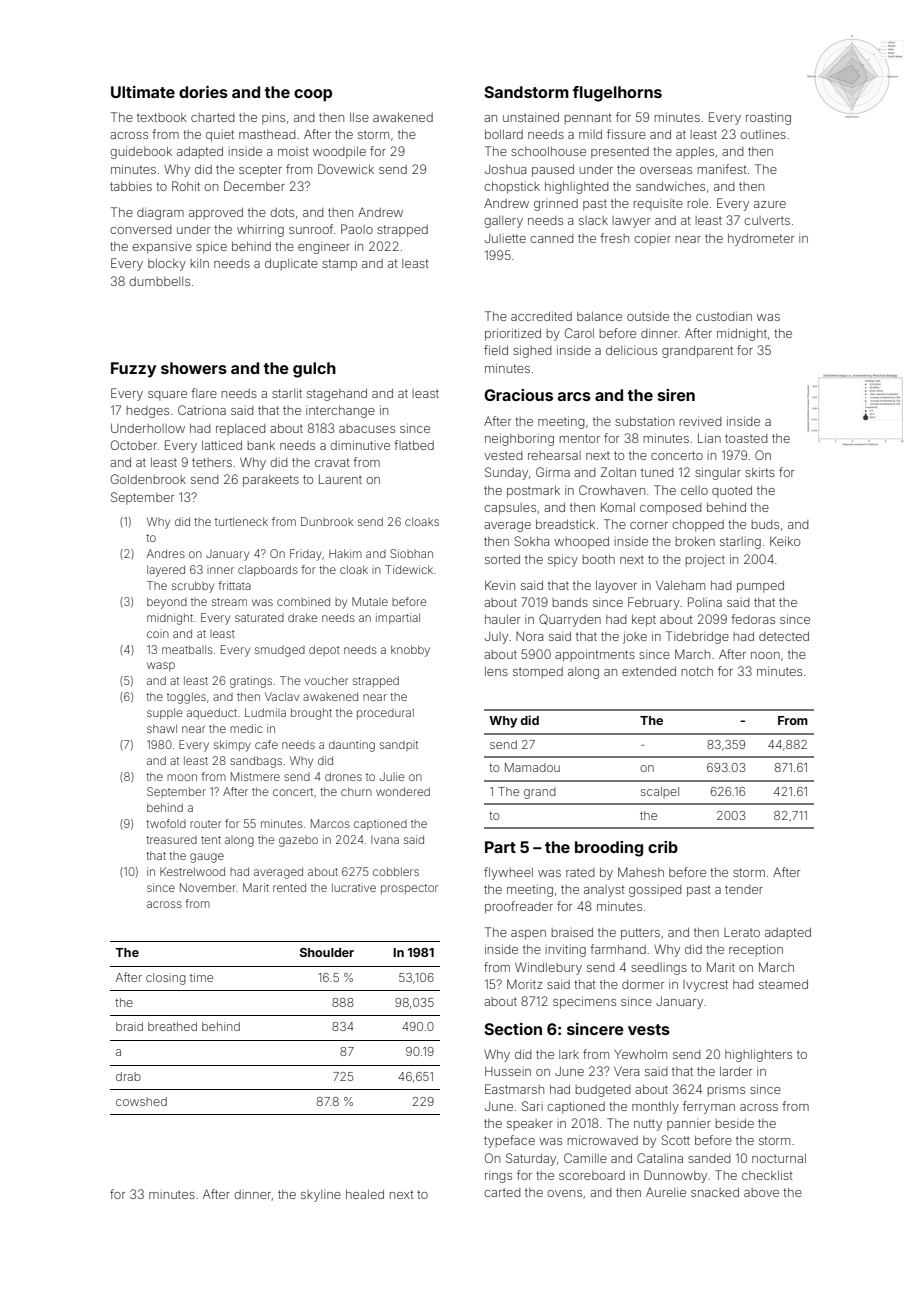 The width and height of the document is (924, 1314). Describe the element at coordinates (541, 316) in the document. I see `accredited` at that location.
